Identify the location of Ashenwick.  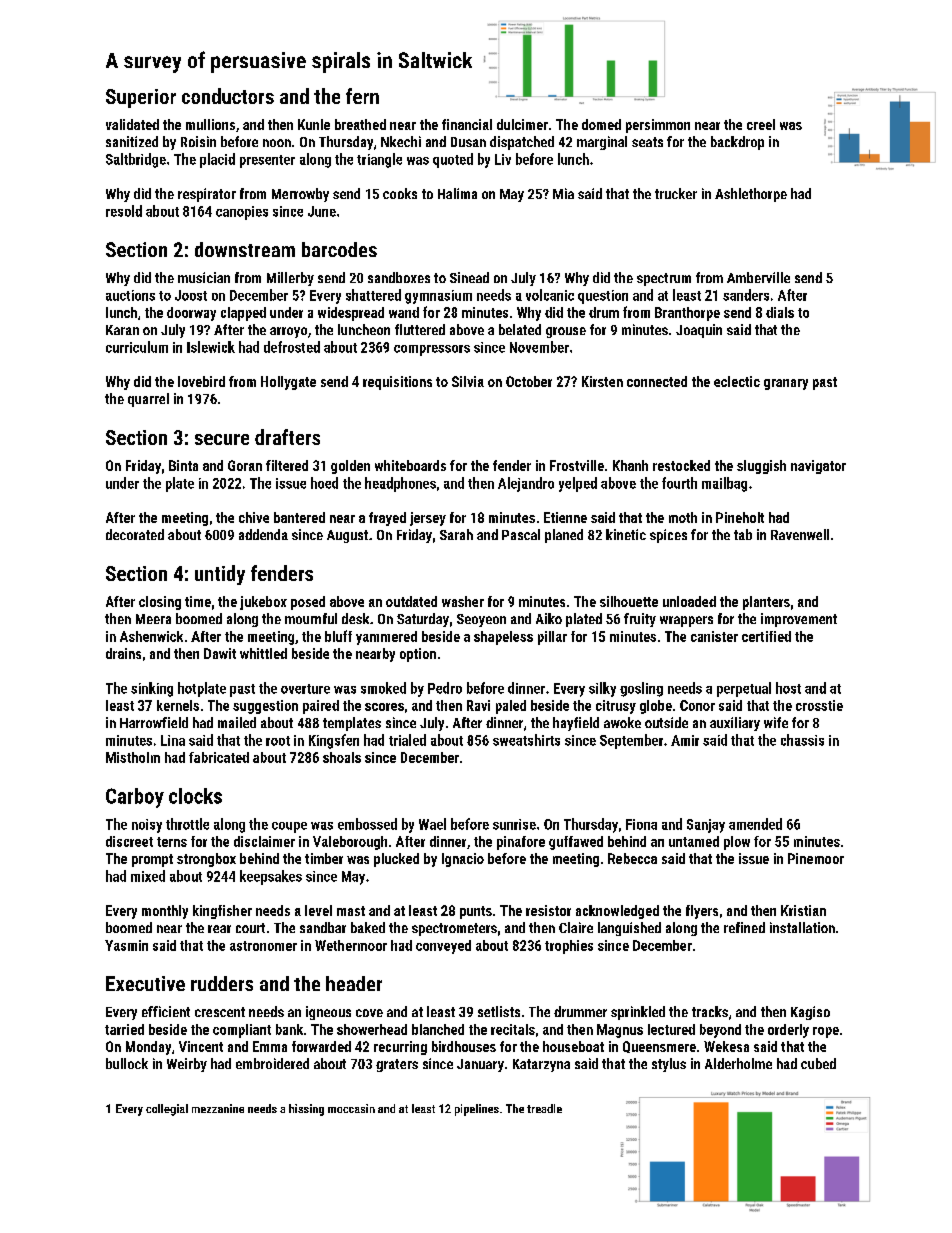
(151, 636).
